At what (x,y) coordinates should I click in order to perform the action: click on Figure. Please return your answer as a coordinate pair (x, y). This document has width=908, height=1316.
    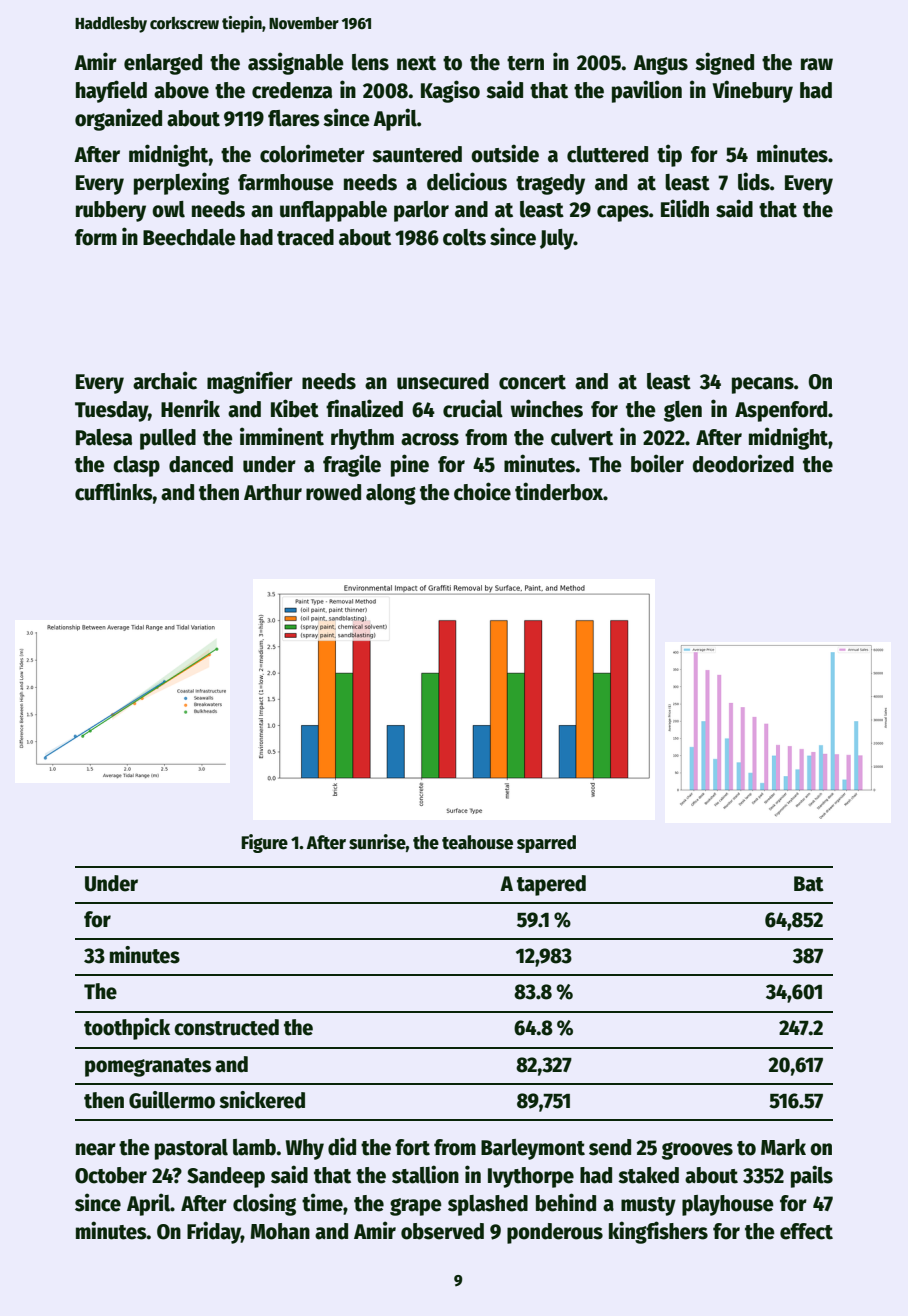
    Looking at the image, I should click on (264, 843).
